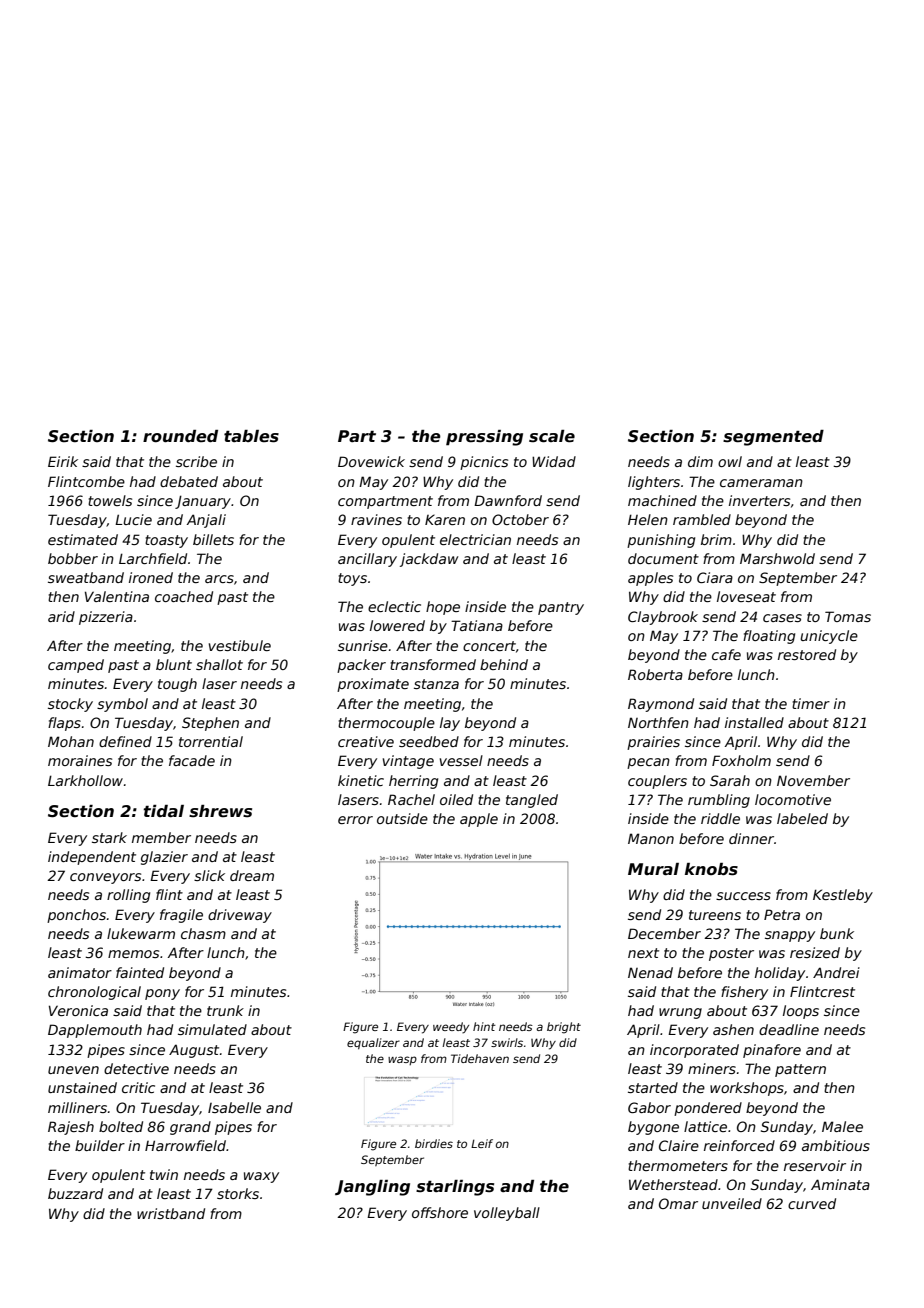 Image resolution: width=924 pixels, height=1308 pixels. Describe the element at coordinates (92, 858) in the screenshot. I see `independent` at that location.
